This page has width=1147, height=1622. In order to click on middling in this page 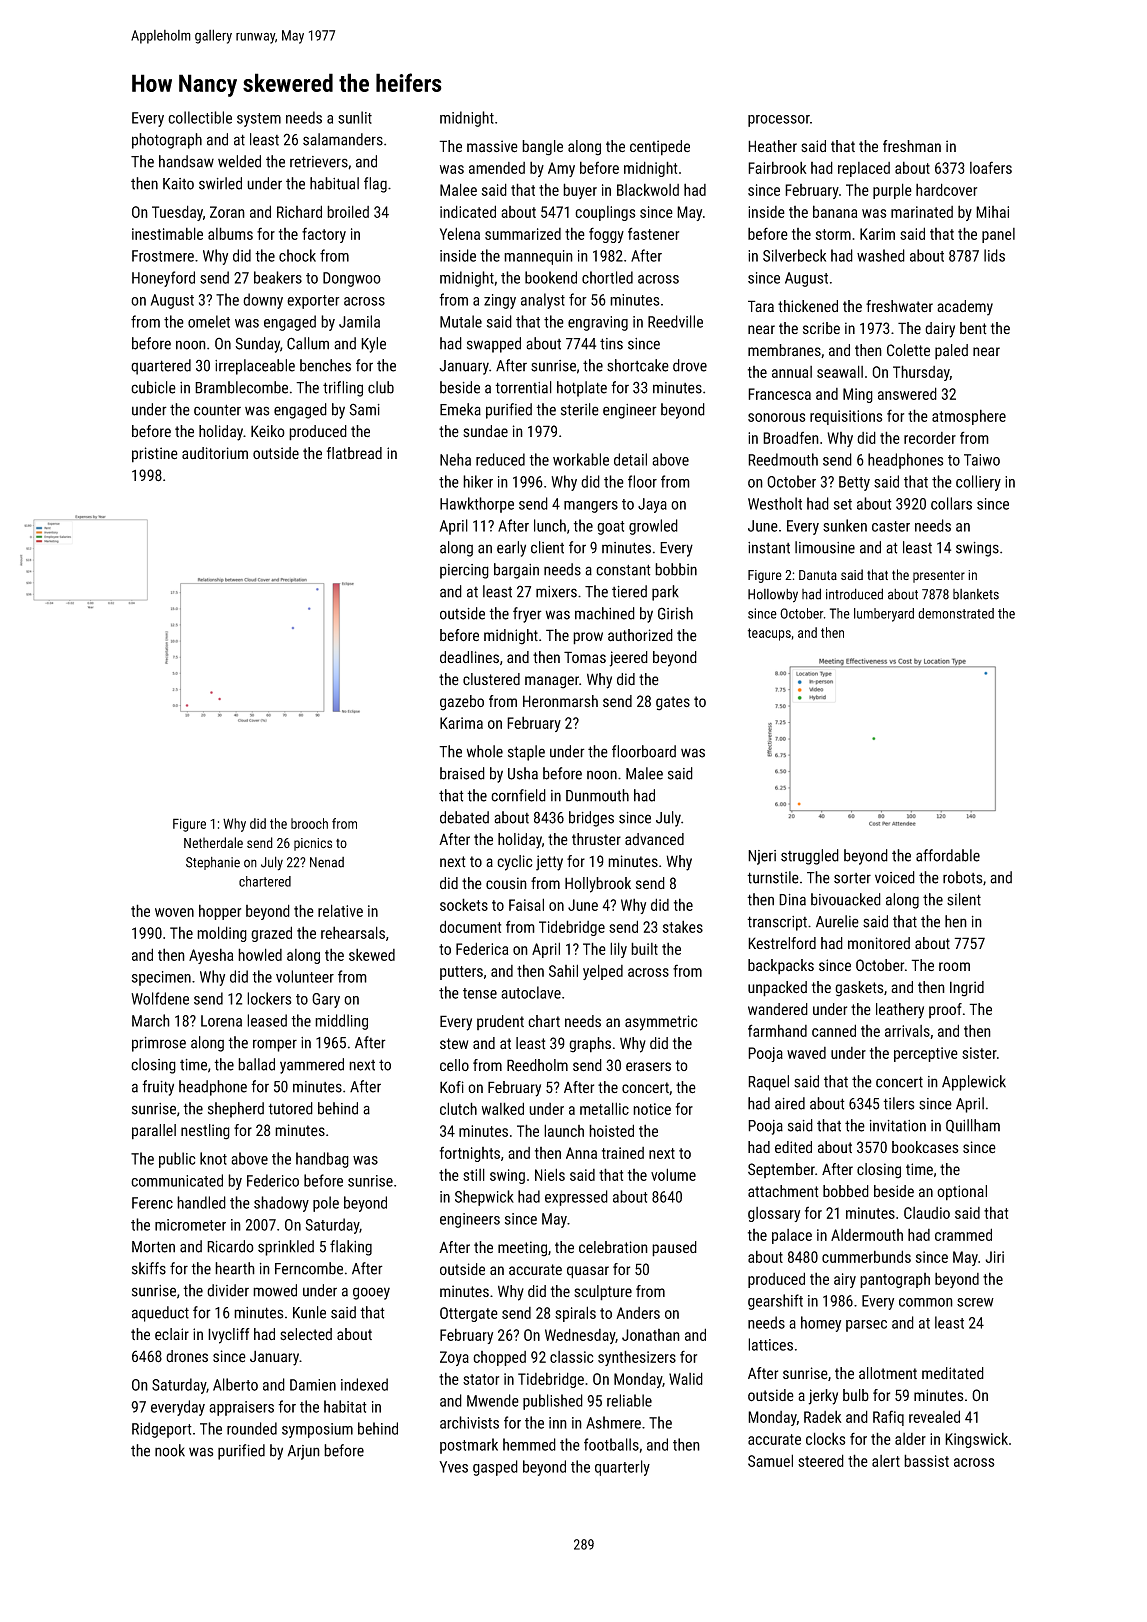, I will do `click(341, 1022)`.
